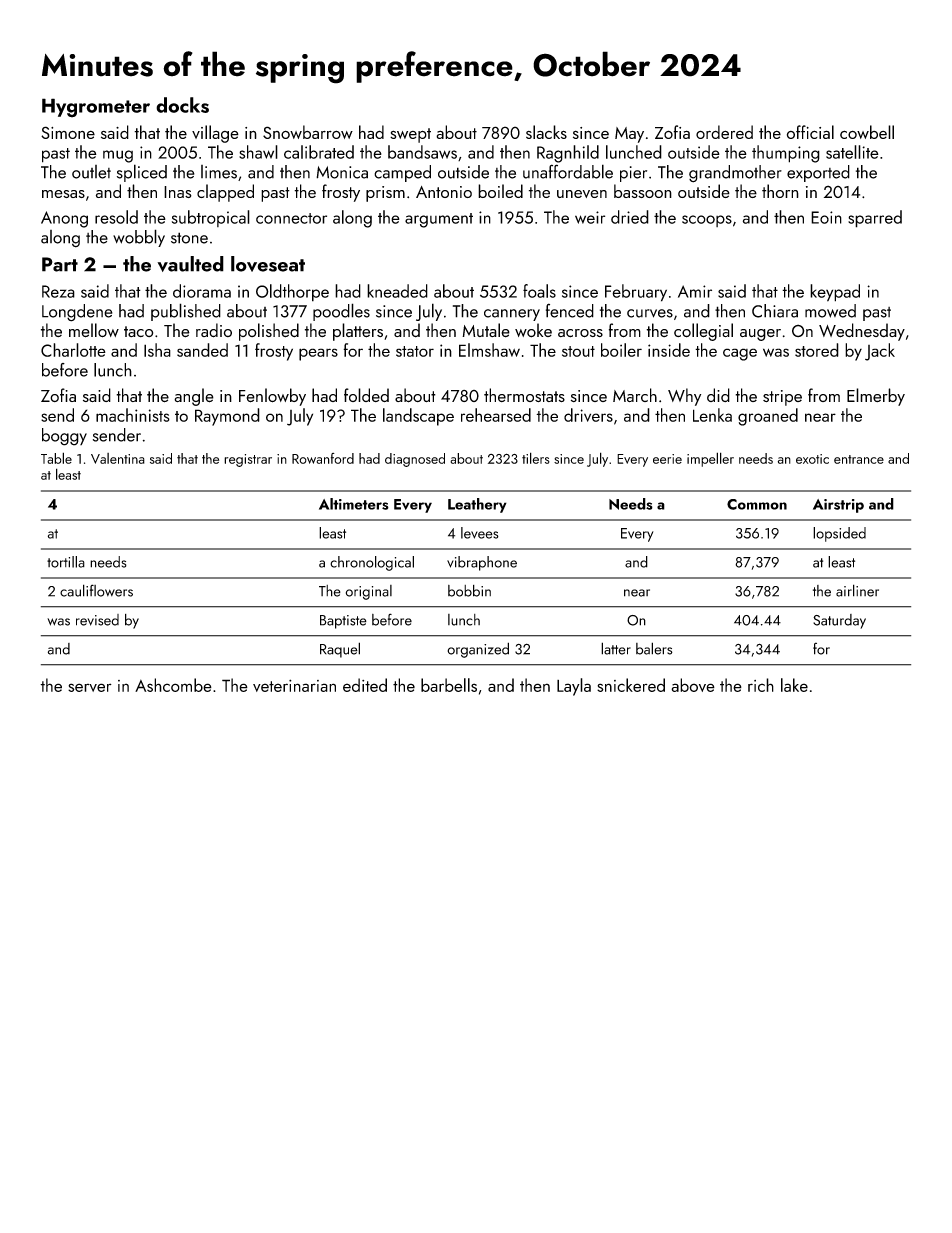 This page has height=1233, width=952. Describe the element at coordinates (480, 533) in the page. I see `levees` at that location.
